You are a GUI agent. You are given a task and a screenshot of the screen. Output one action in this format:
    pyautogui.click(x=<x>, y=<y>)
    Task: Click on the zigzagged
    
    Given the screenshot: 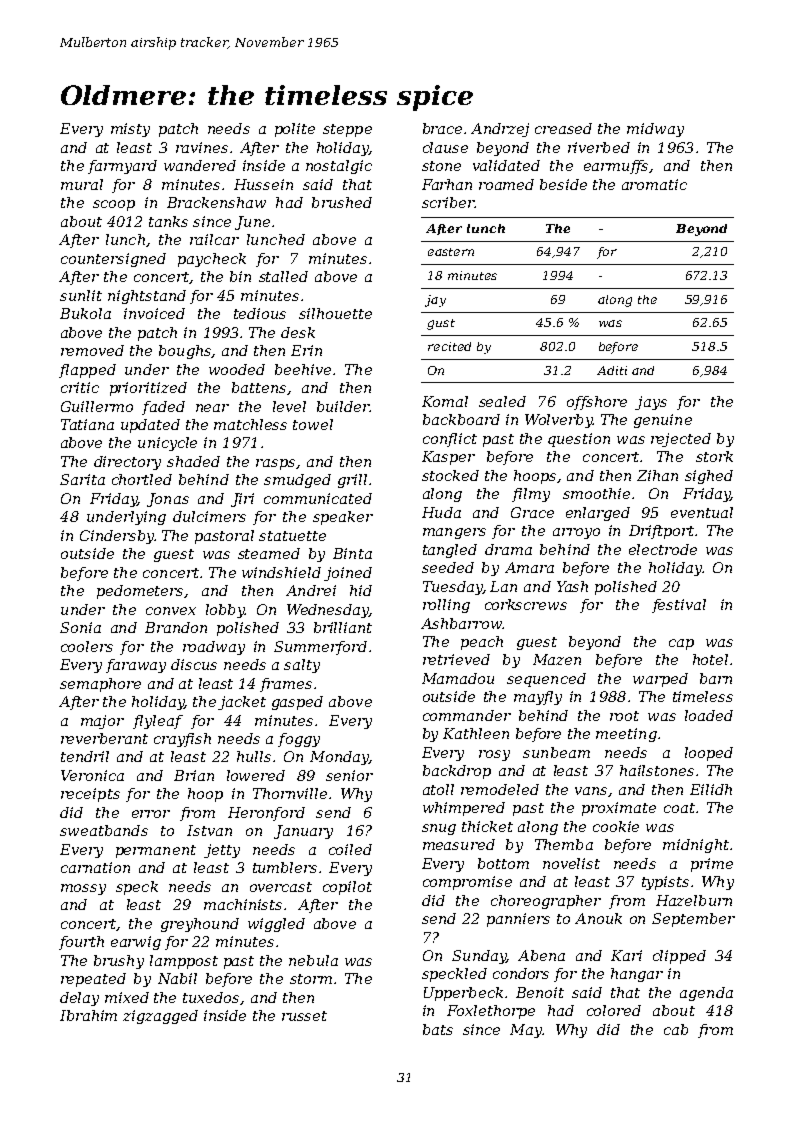 What is the action you would take?
    pyautogui.click(x=160, y=1017)
